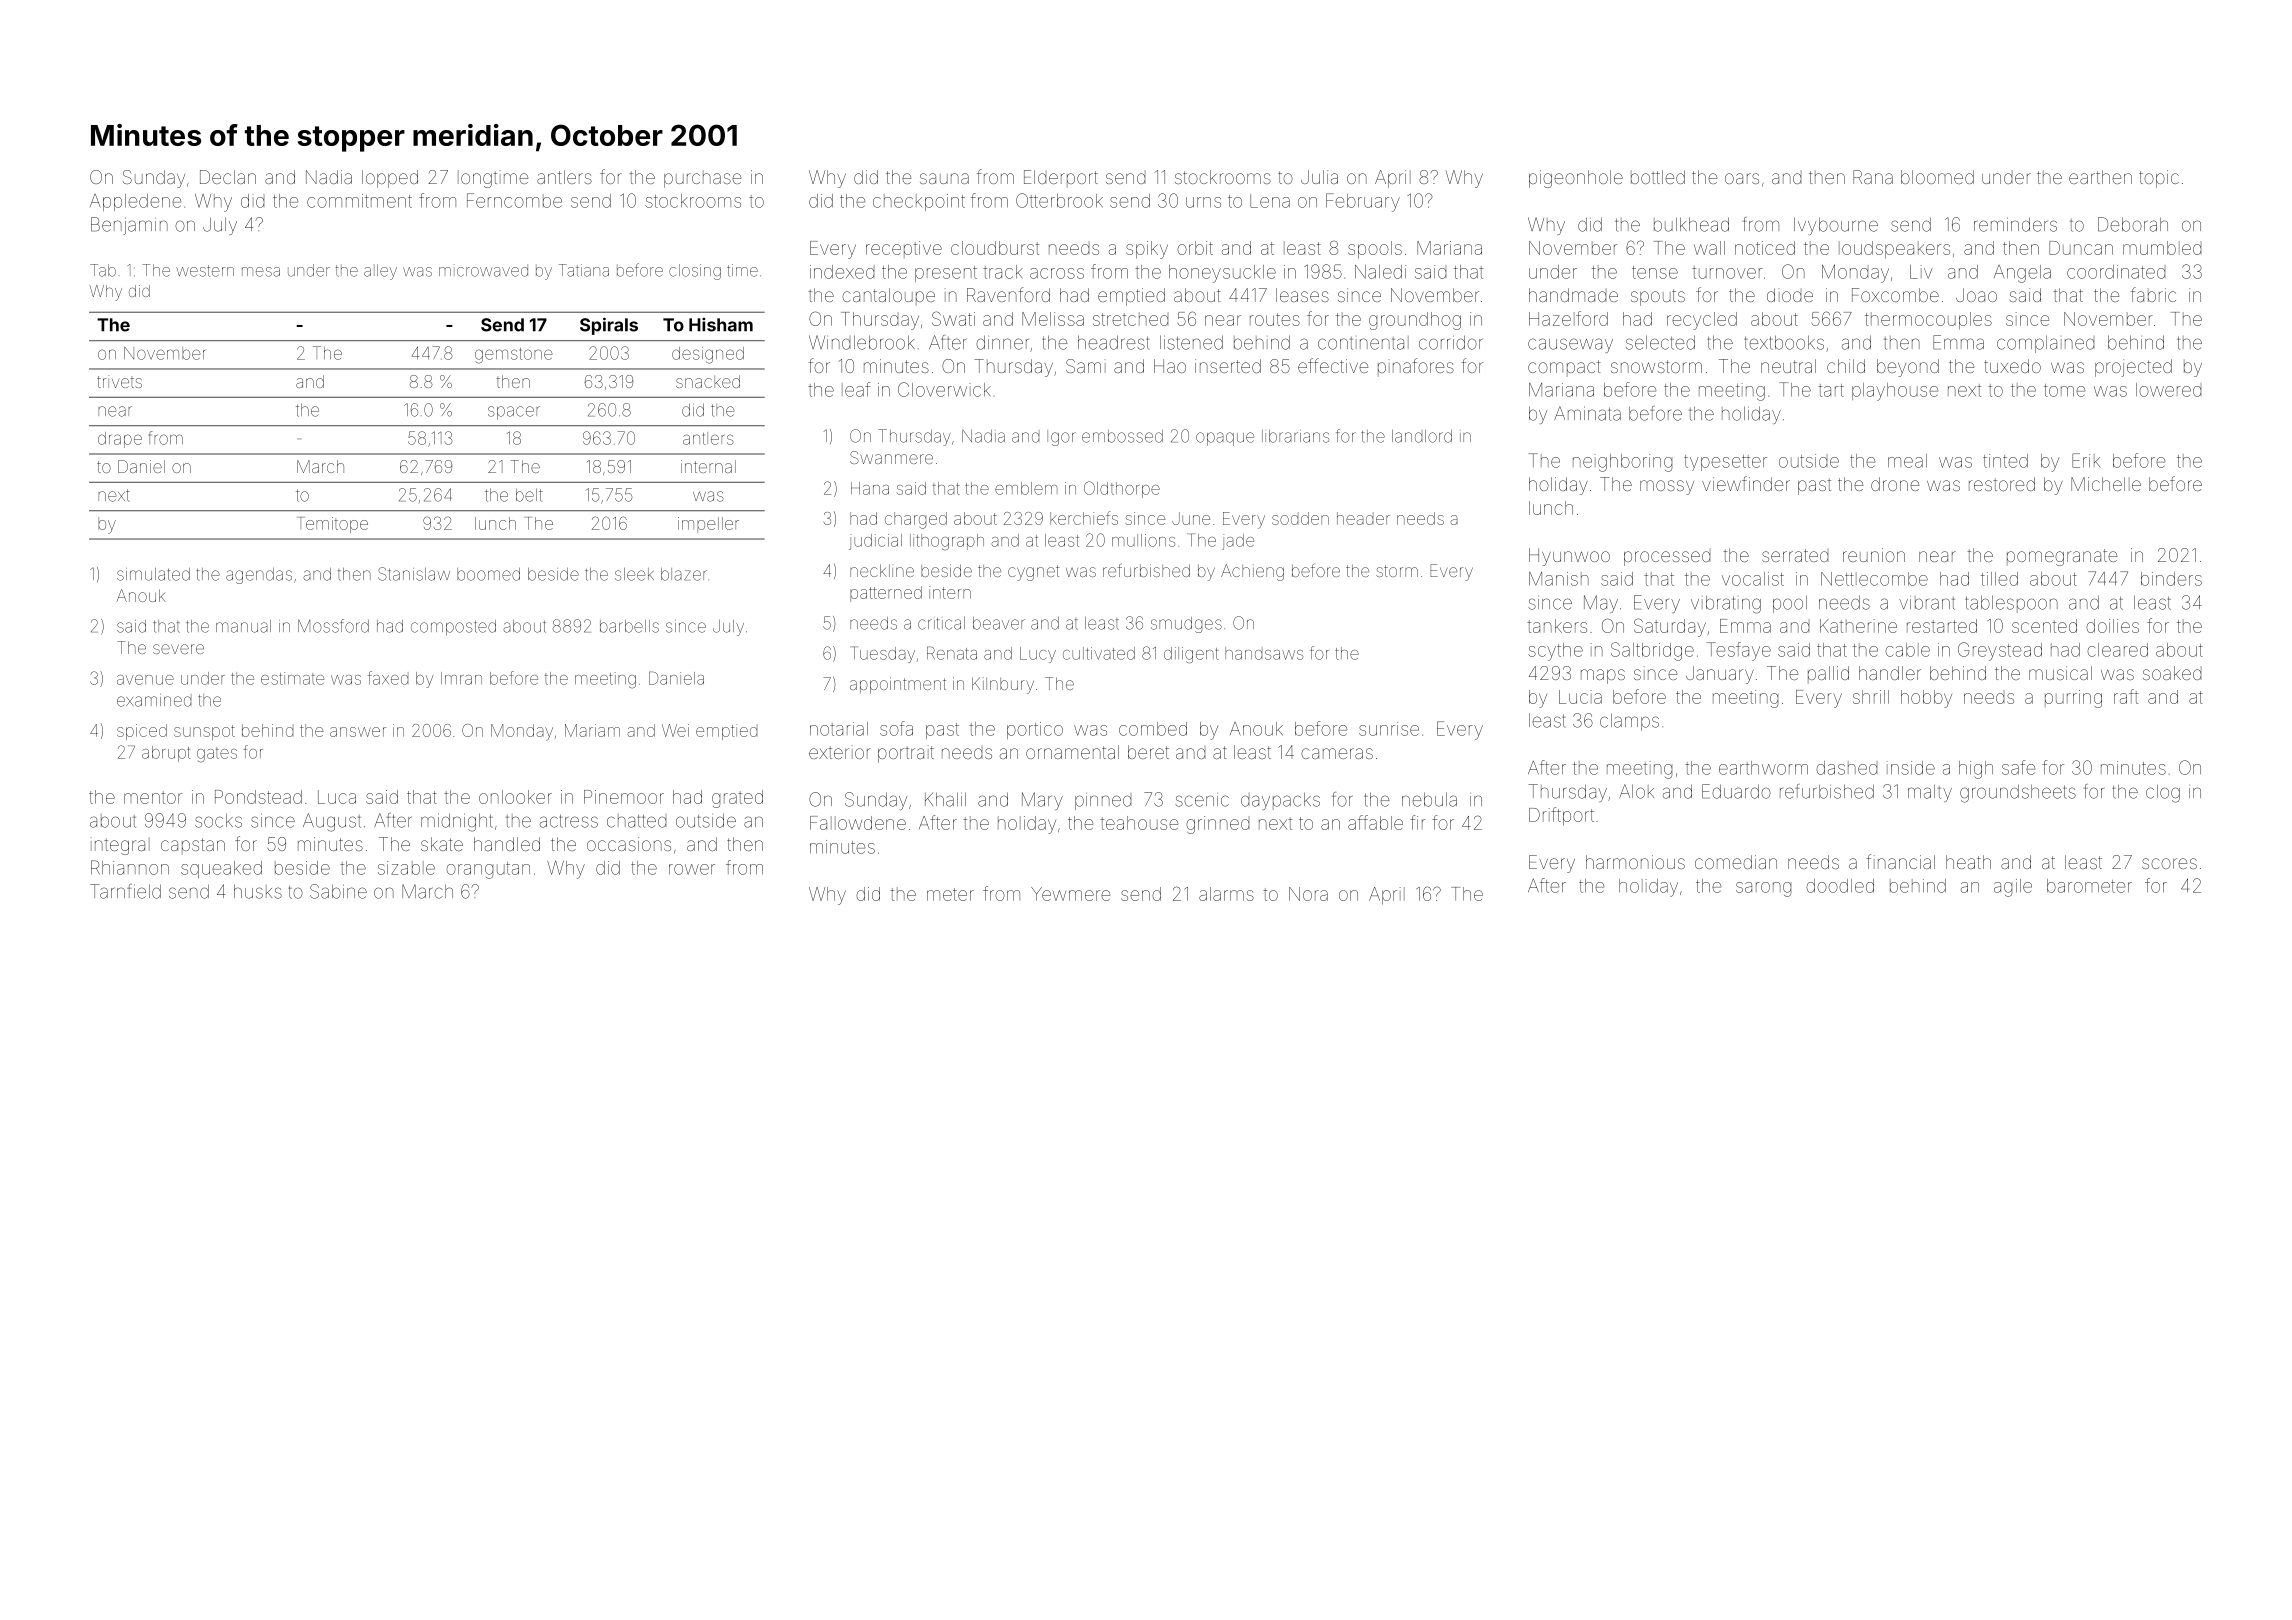 This screenshot has height=1620, width=2292. What do you see at coordinates (153, 574) in the screenshot?
I see `simulated` at bounding box center [153, 574].
